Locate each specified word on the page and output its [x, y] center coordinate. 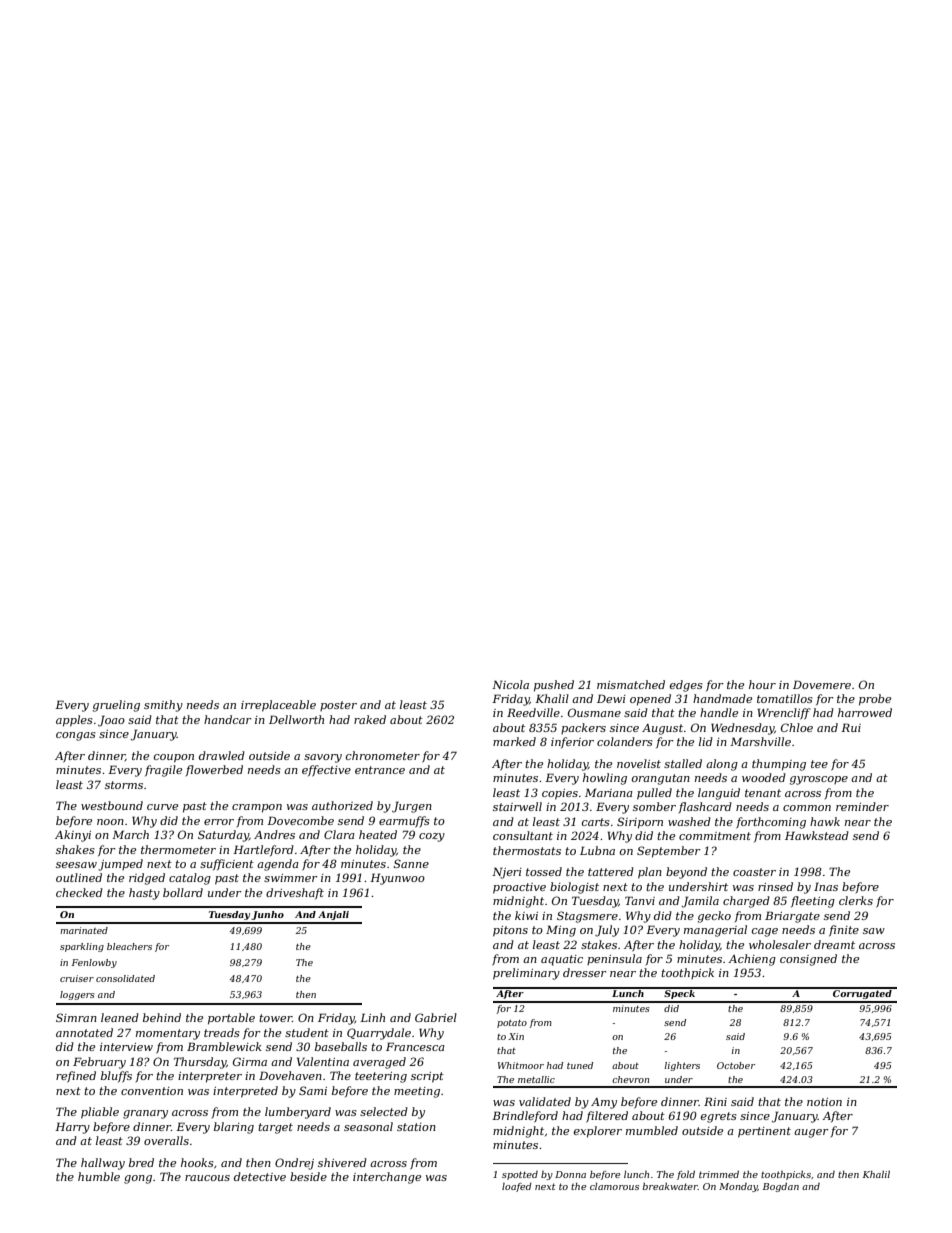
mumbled [652, 1130]
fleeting [813, 902]
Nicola [510, 684]
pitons [510, 931]
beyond [686, 873]
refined [76, 1077]
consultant [523, 835]
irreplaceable [278, 706]
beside [308, 1176]
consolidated [125, 978]
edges [686, 686]
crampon [257, 808]
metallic [536, 1079]
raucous [207, 1178]
